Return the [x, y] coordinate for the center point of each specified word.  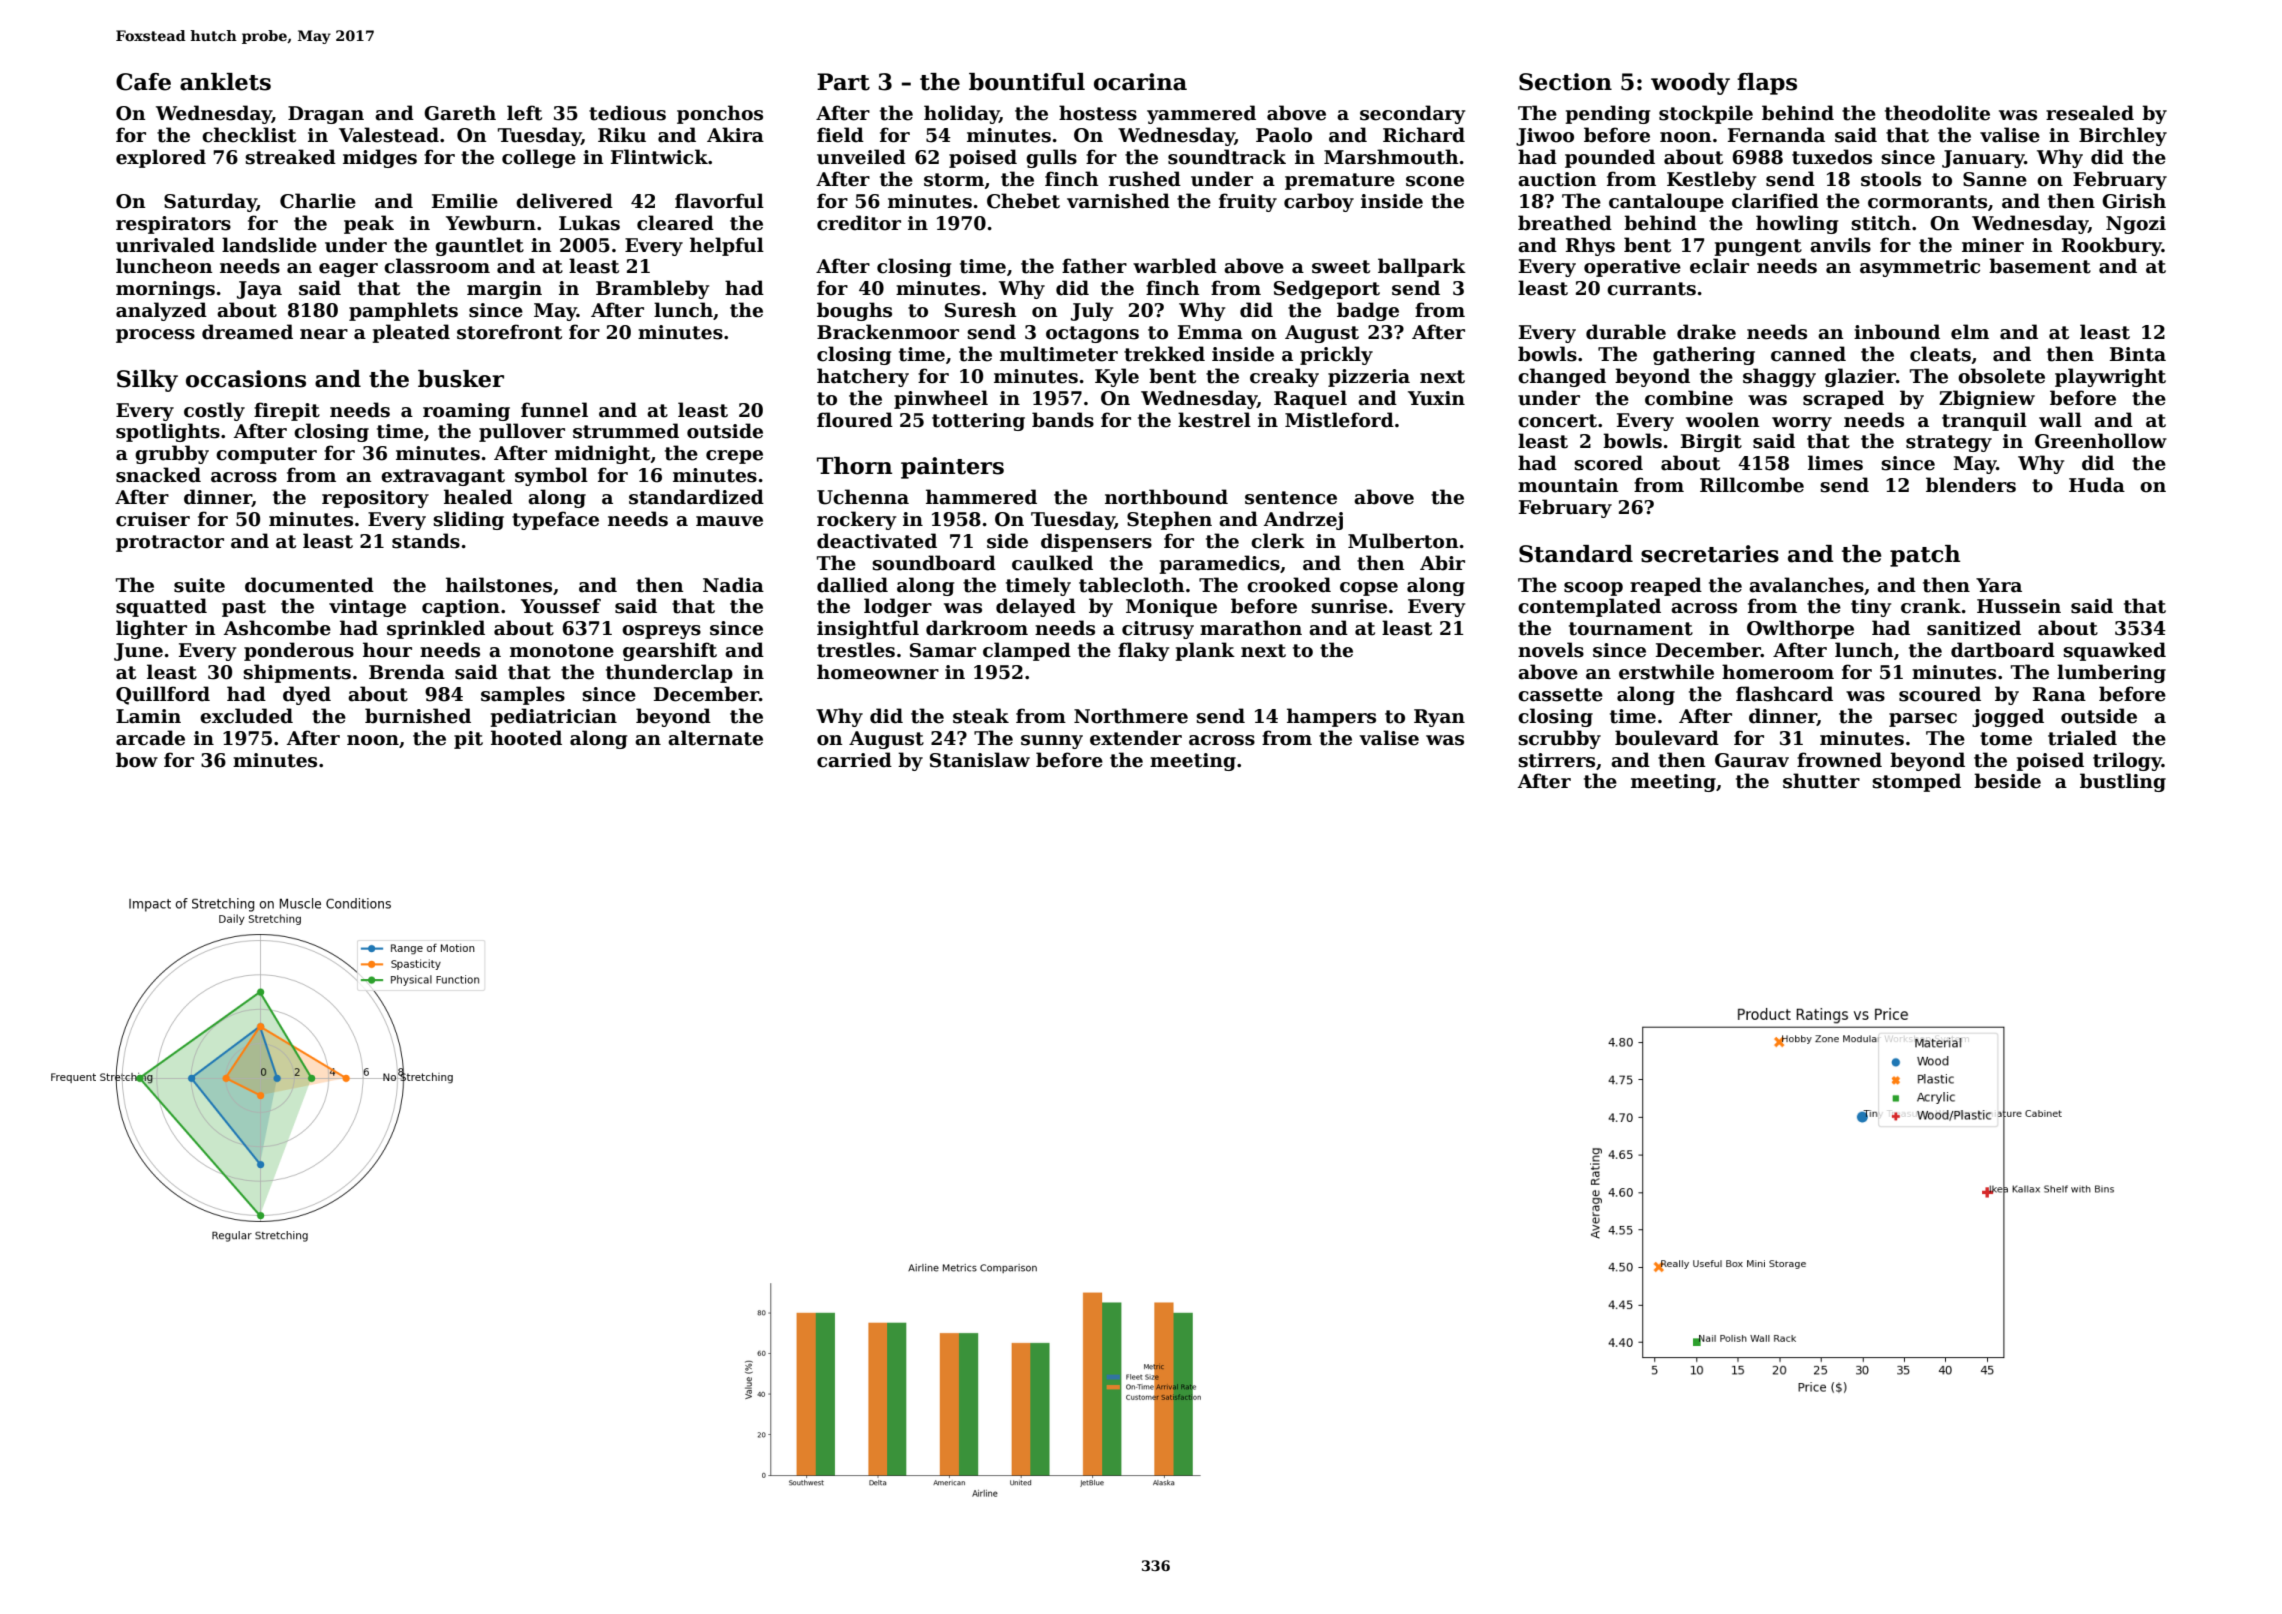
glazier [1860, 377]
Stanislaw [980, 760]
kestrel [1214, 420]
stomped [1916, 782]
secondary [1412, 114]
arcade [150, 738]
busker [461, 379]
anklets [225, 82]
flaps [1767, 84]
